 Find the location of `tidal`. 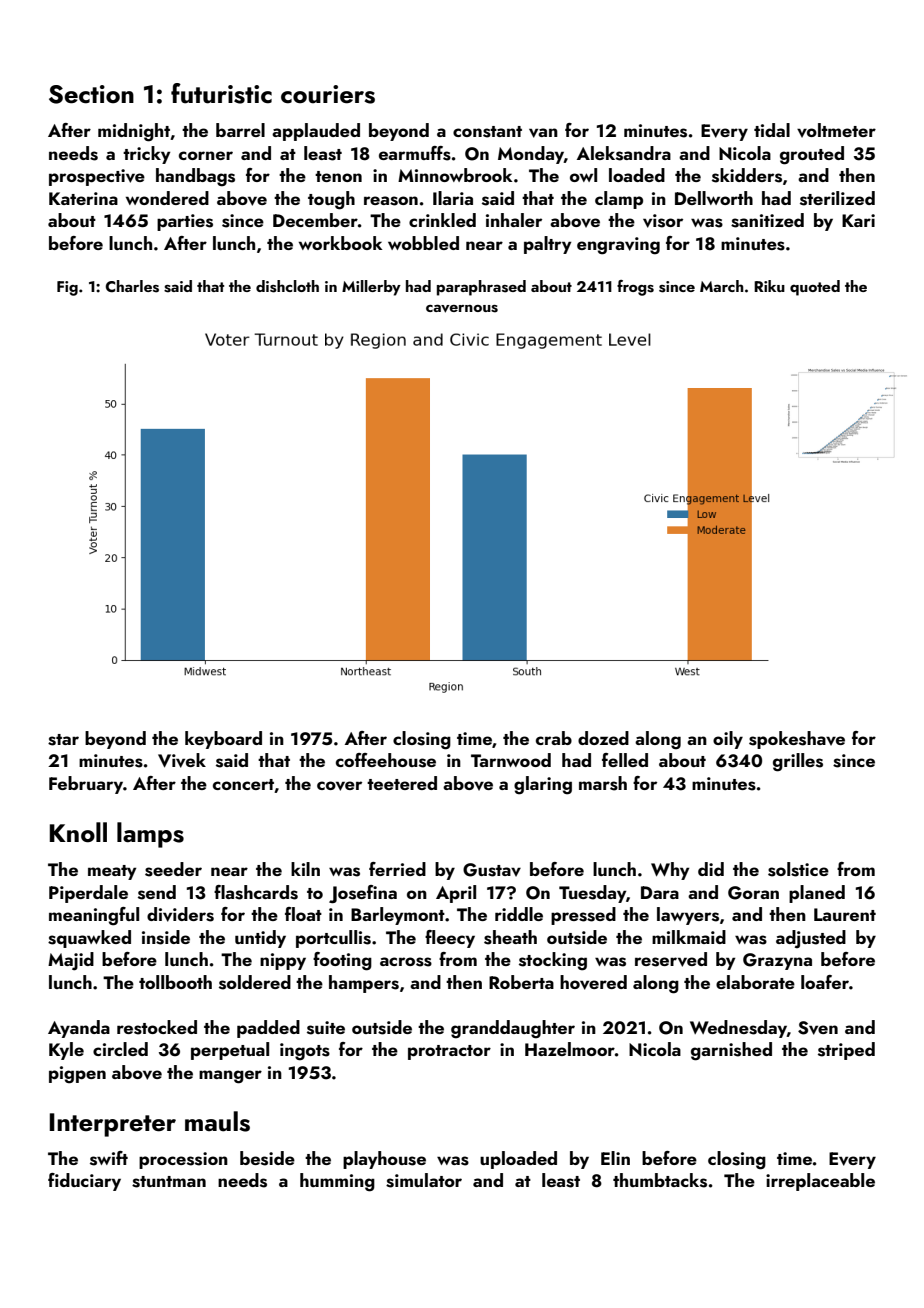

tidal is located at coordinates (772, 130).
